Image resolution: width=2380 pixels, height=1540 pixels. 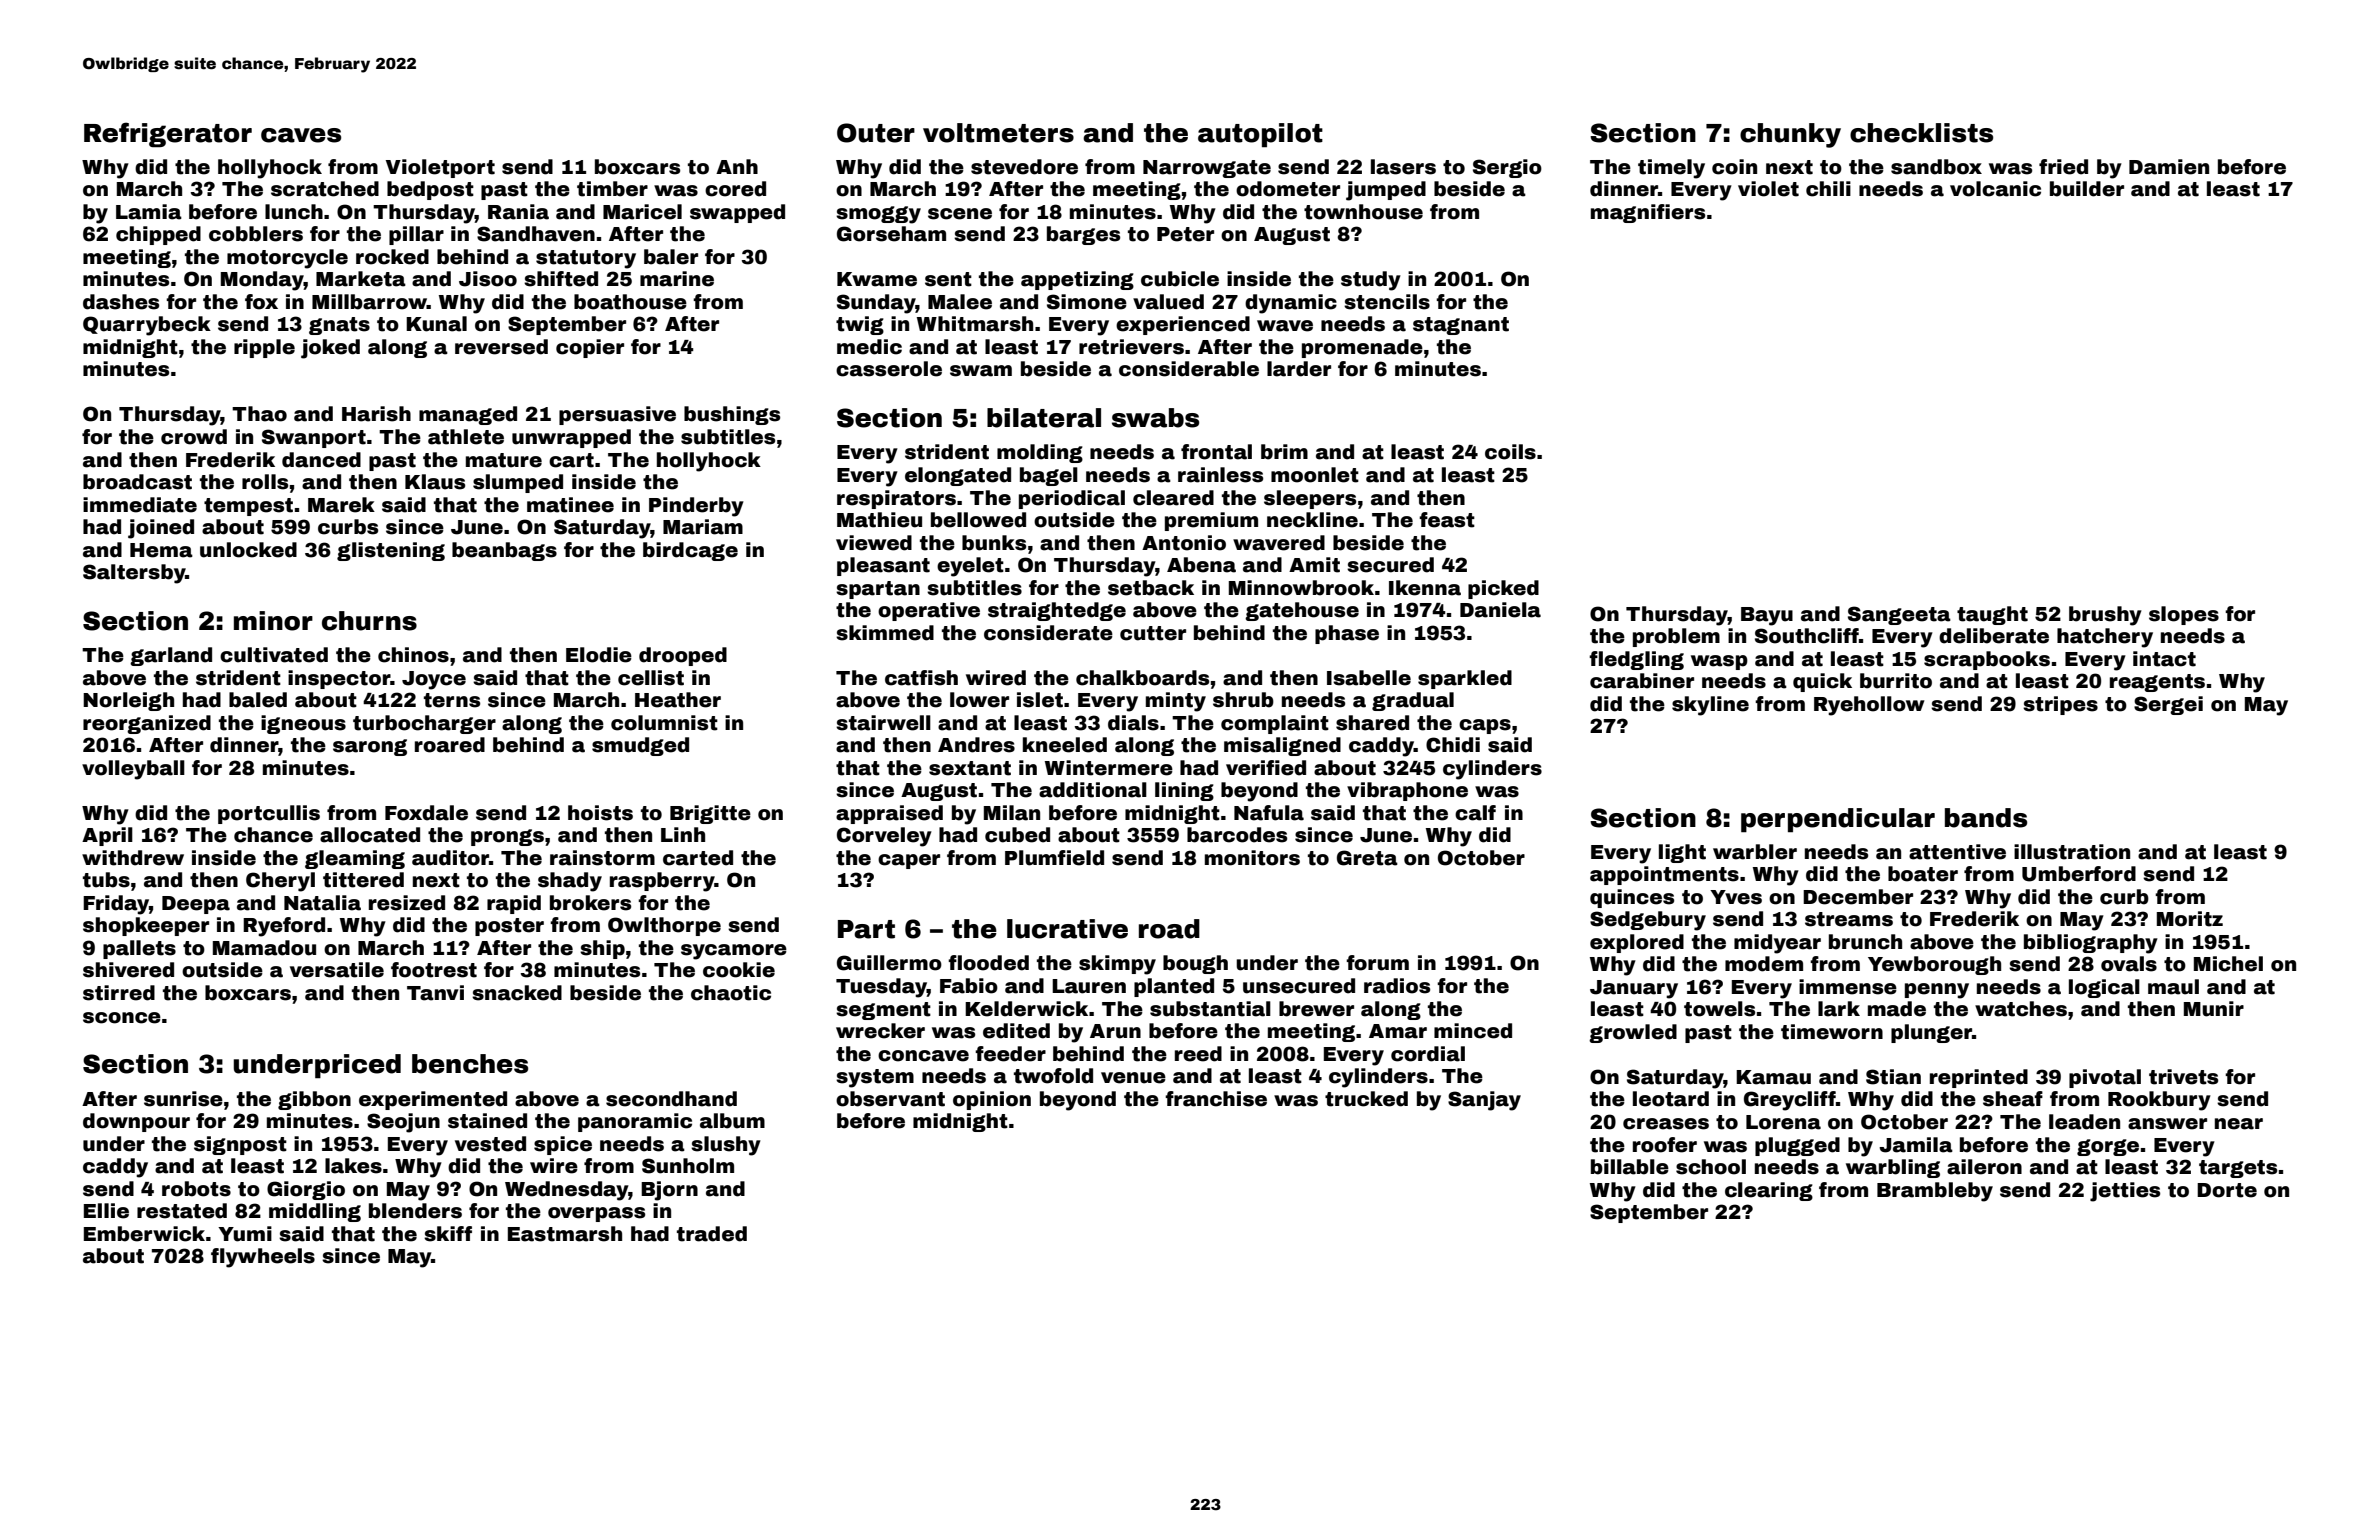 I want to click on stagnant, so click(x=1461, y=326).
